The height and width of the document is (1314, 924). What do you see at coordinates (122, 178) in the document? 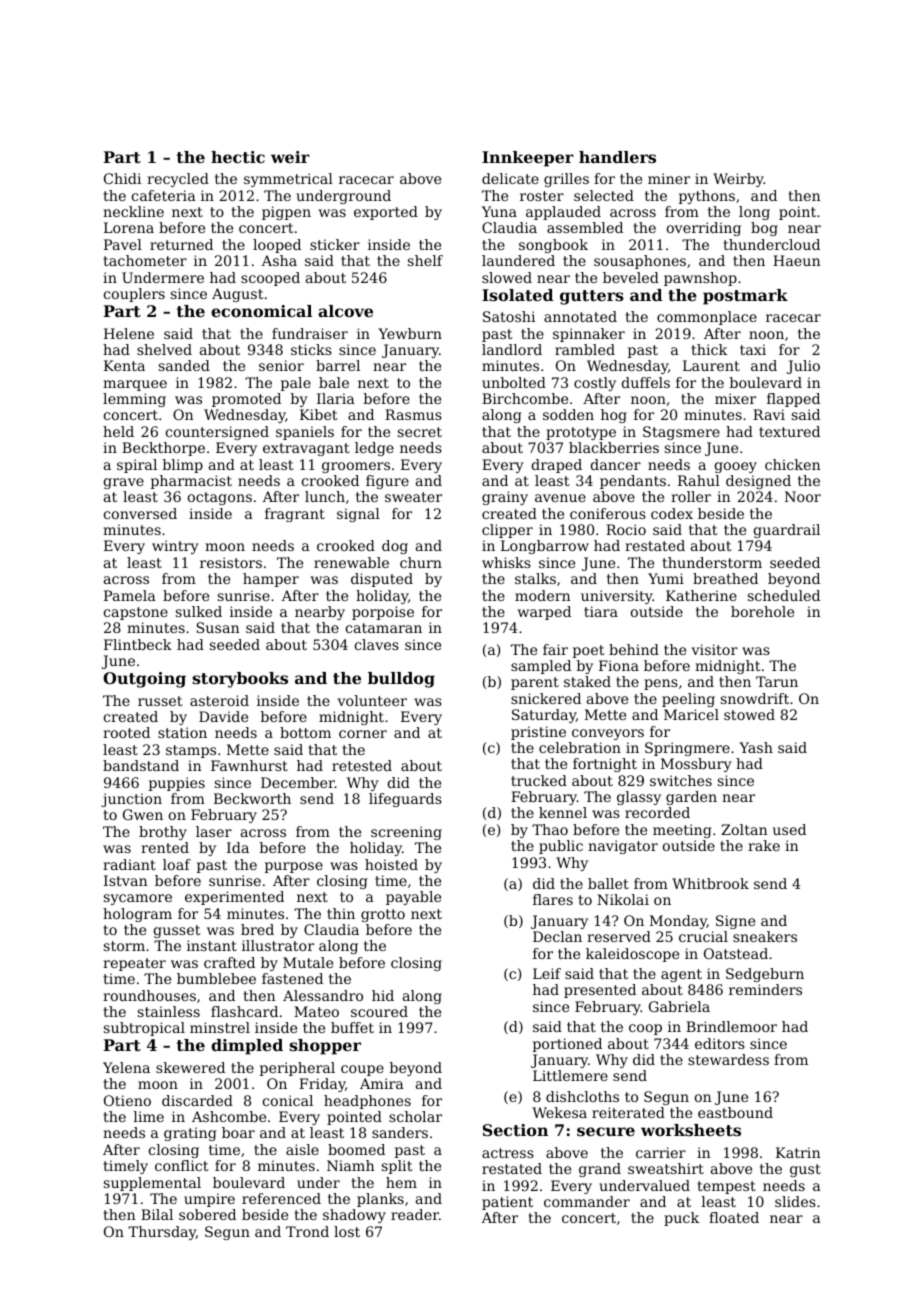
I see `Chidi` at bounding box center [122, 178].
